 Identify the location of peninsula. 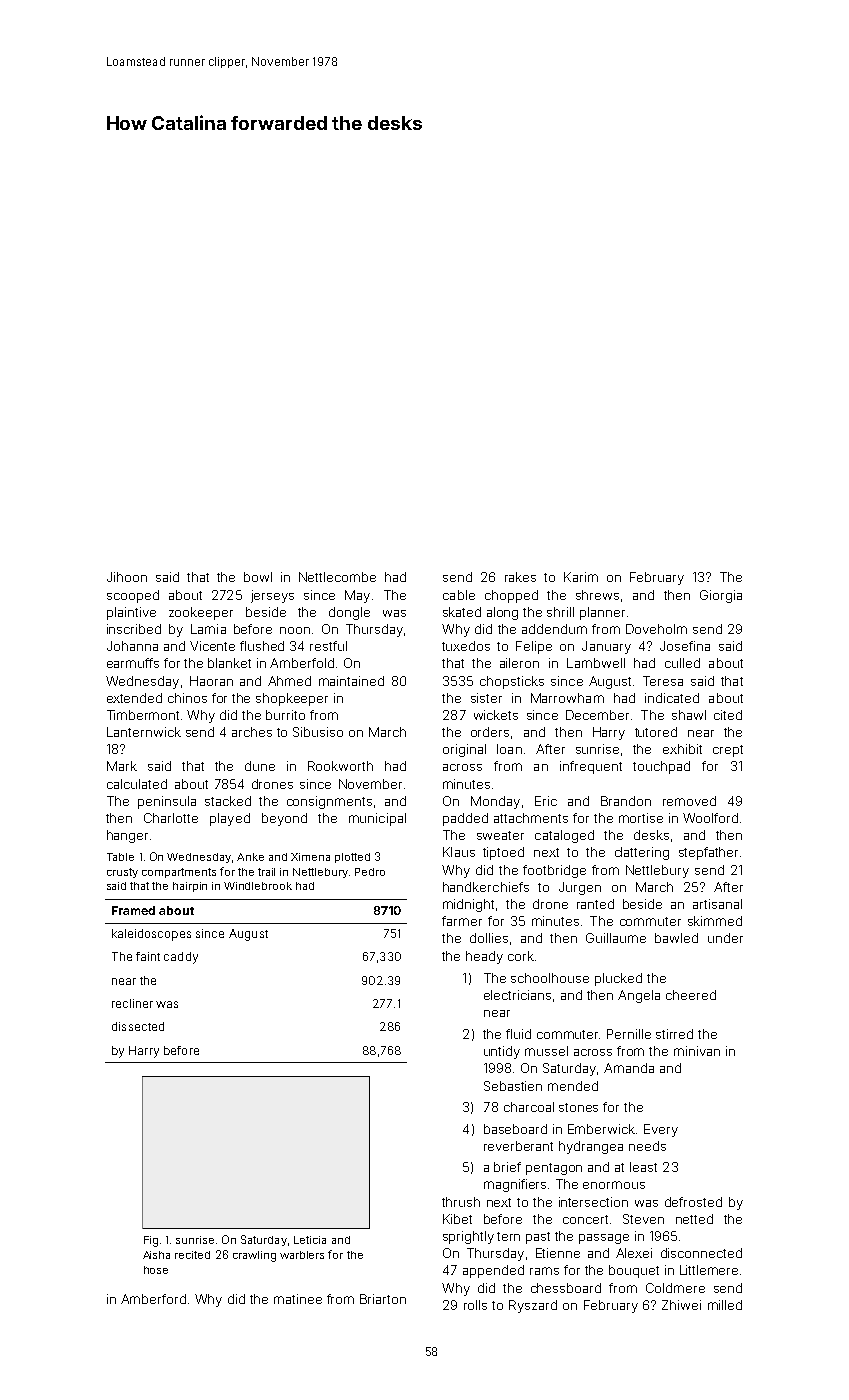
(167, 802).
